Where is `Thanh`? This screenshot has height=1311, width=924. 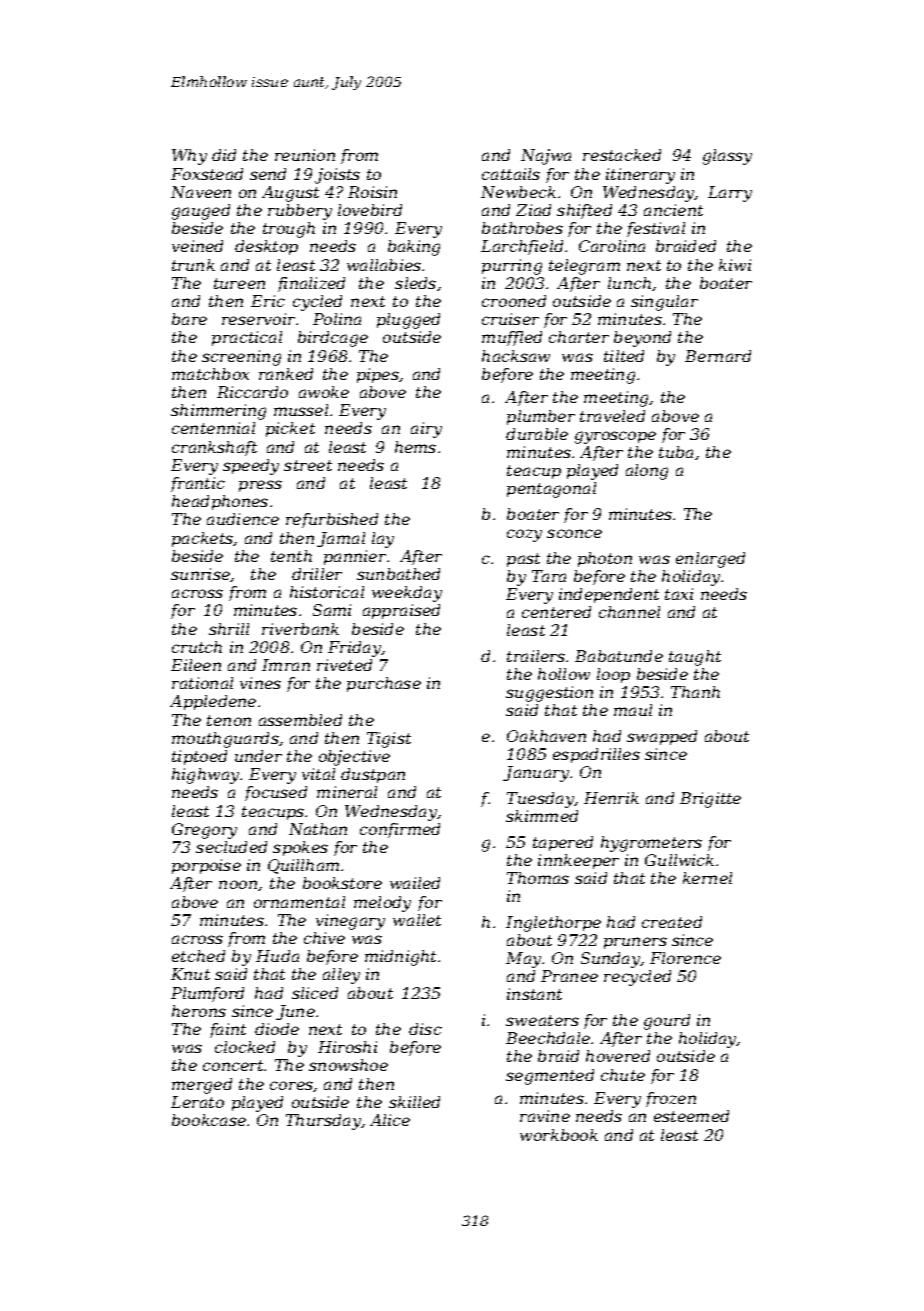
Thanh is located at coordinates (695, 692).
